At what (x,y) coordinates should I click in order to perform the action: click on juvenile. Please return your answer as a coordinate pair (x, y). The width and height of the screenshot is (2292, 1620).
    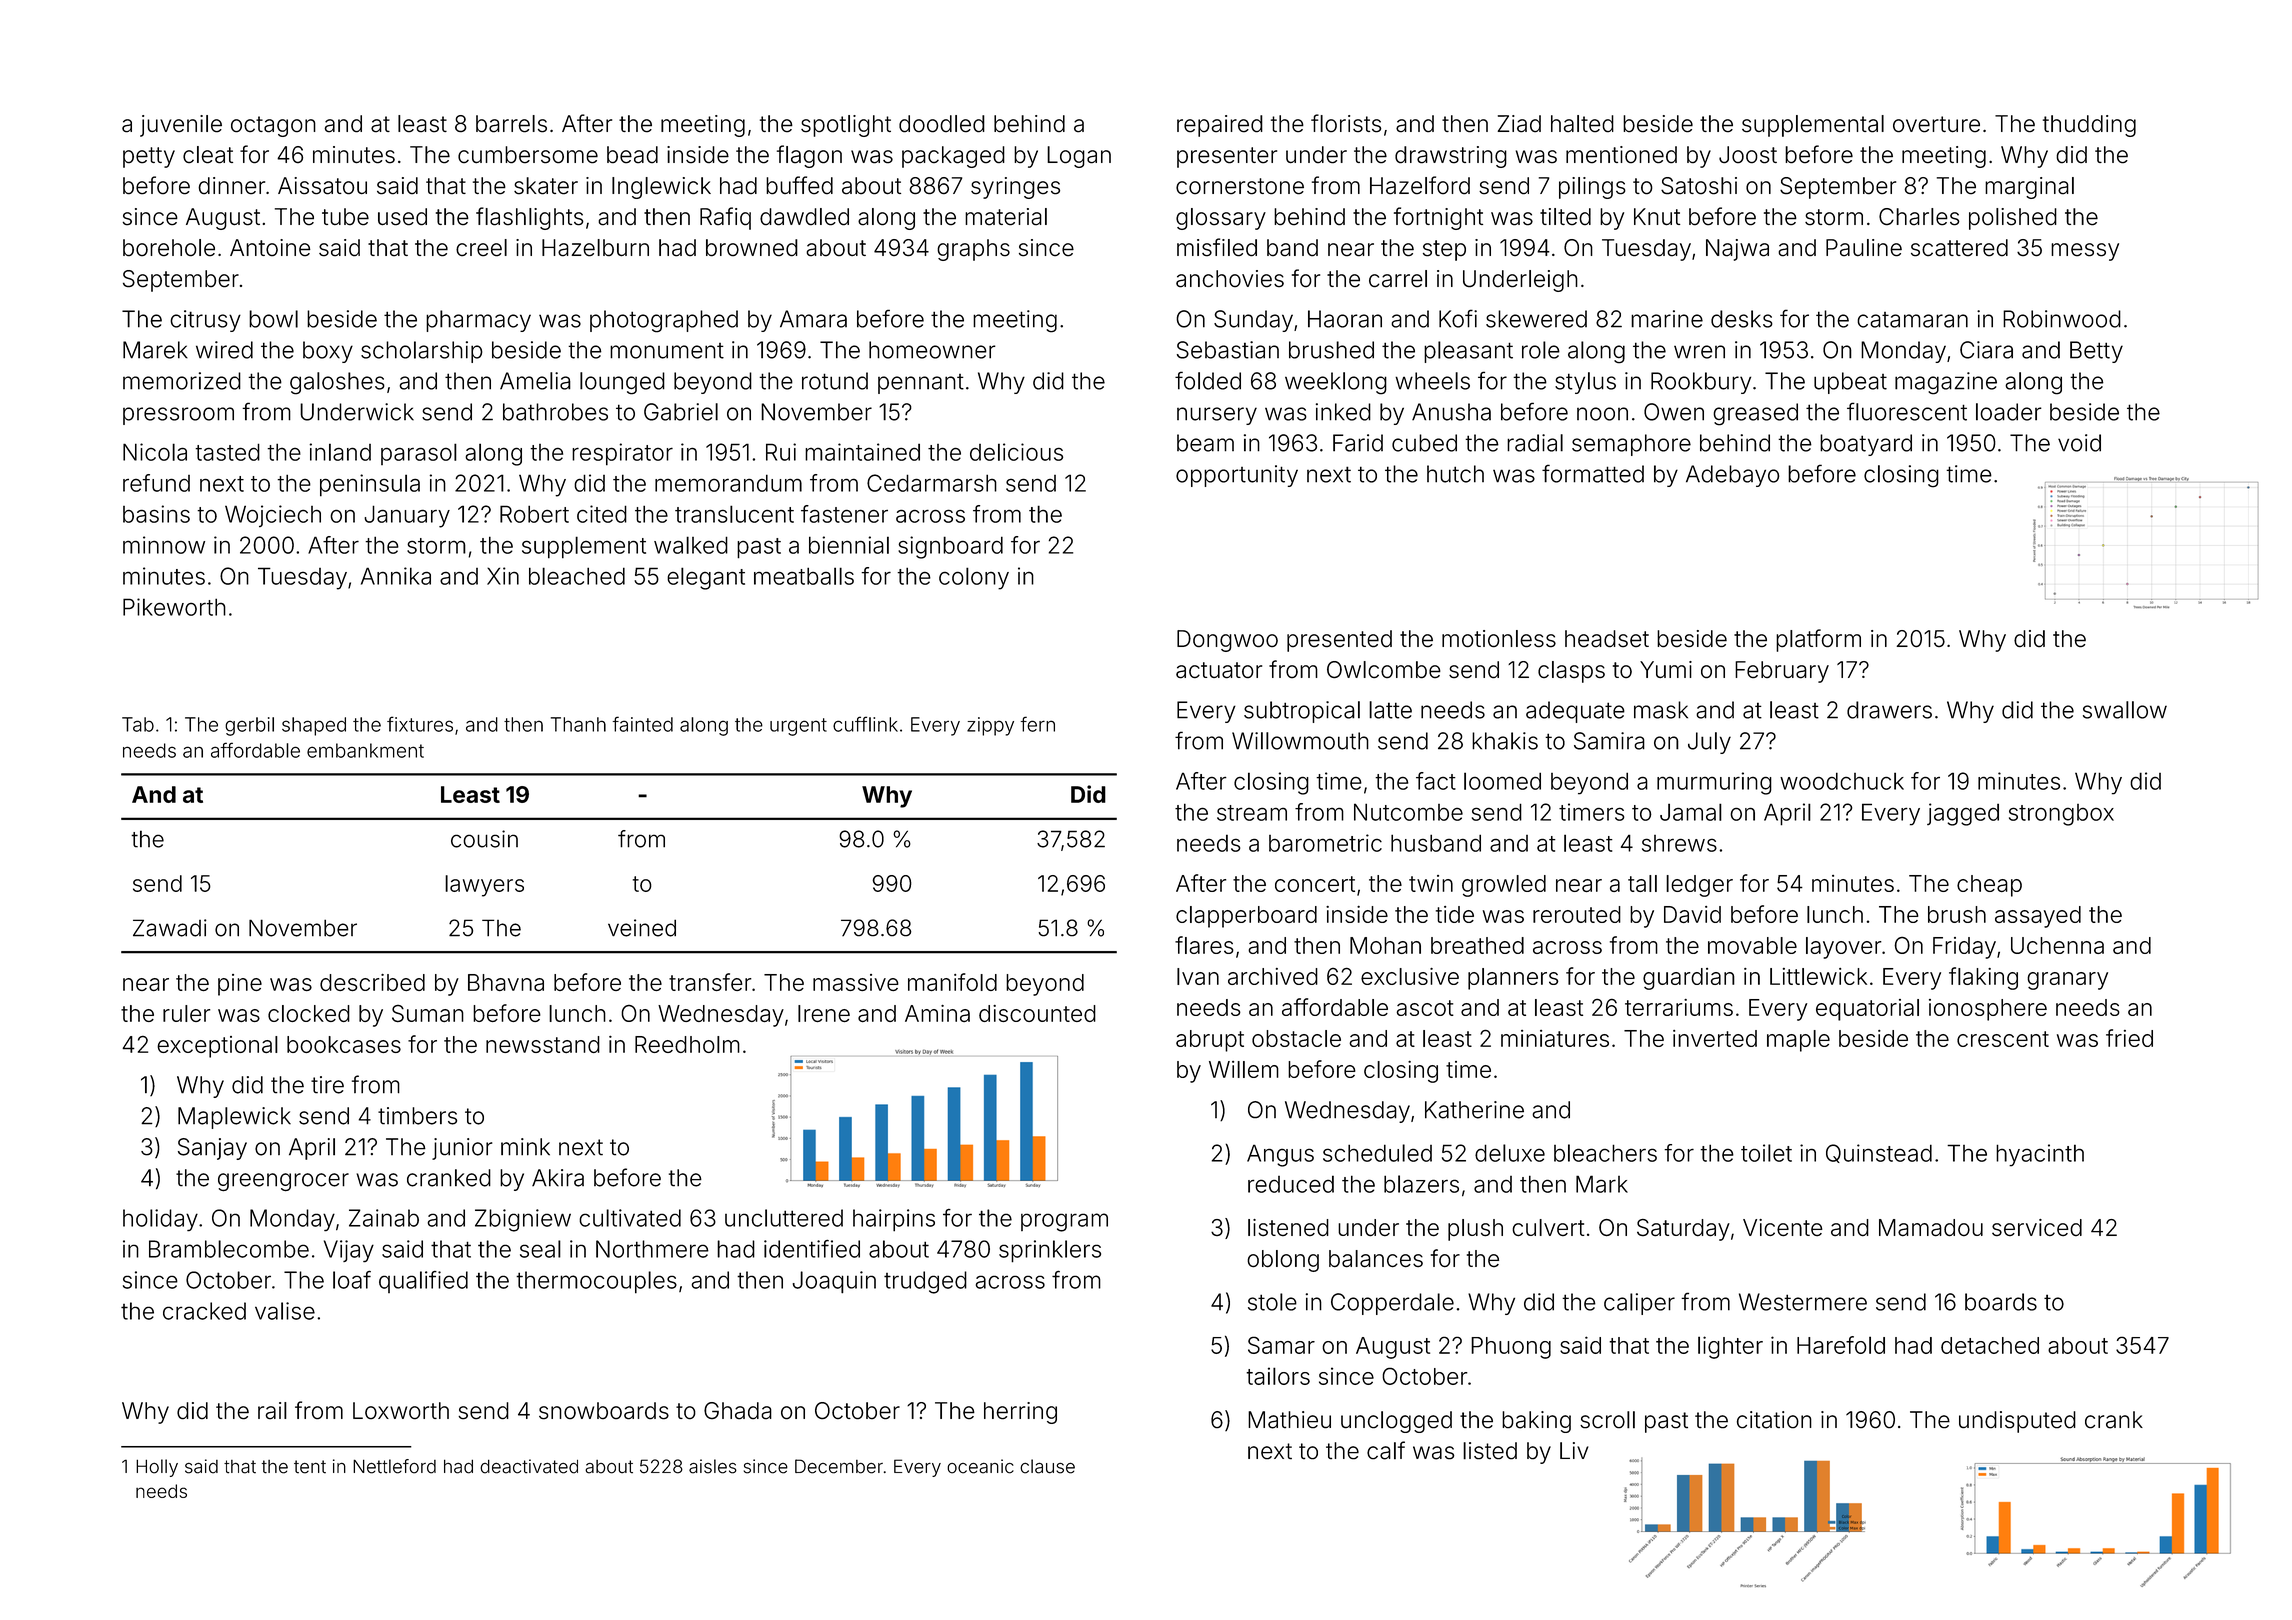
    Looking at the image, I should click on (181, 126).
